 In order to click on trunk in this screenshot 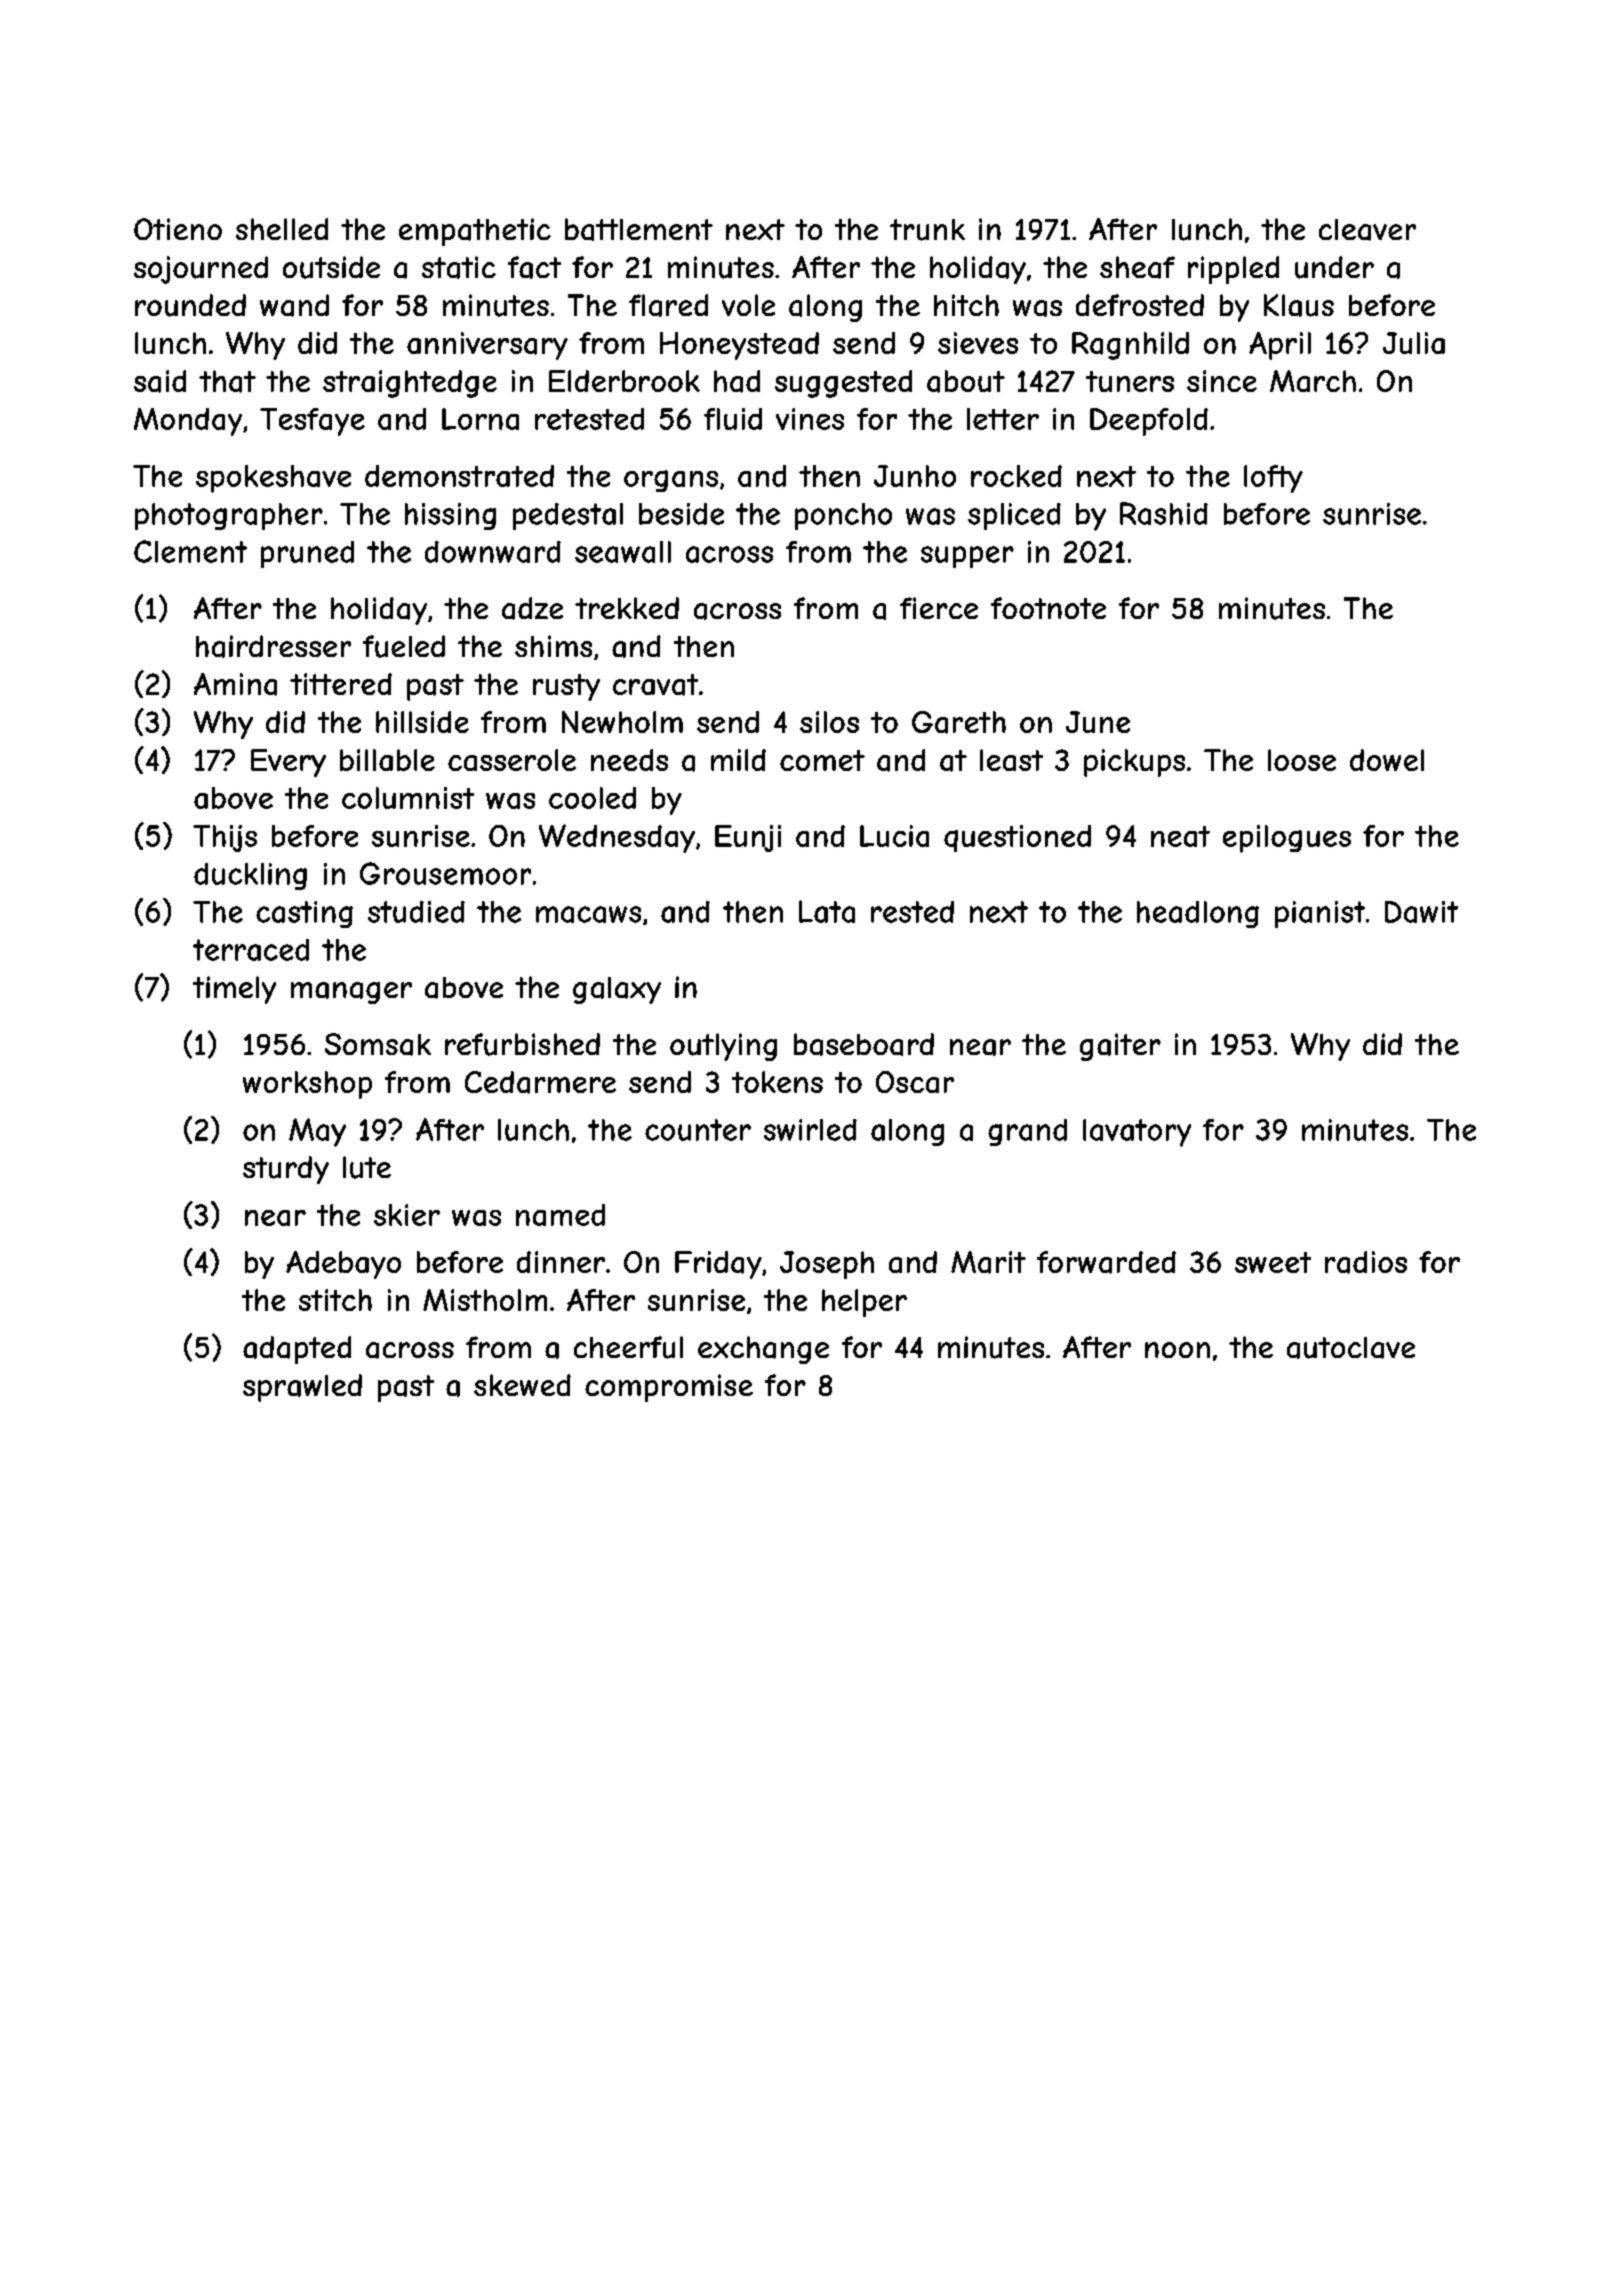, I will do `click(927, 230)`.
